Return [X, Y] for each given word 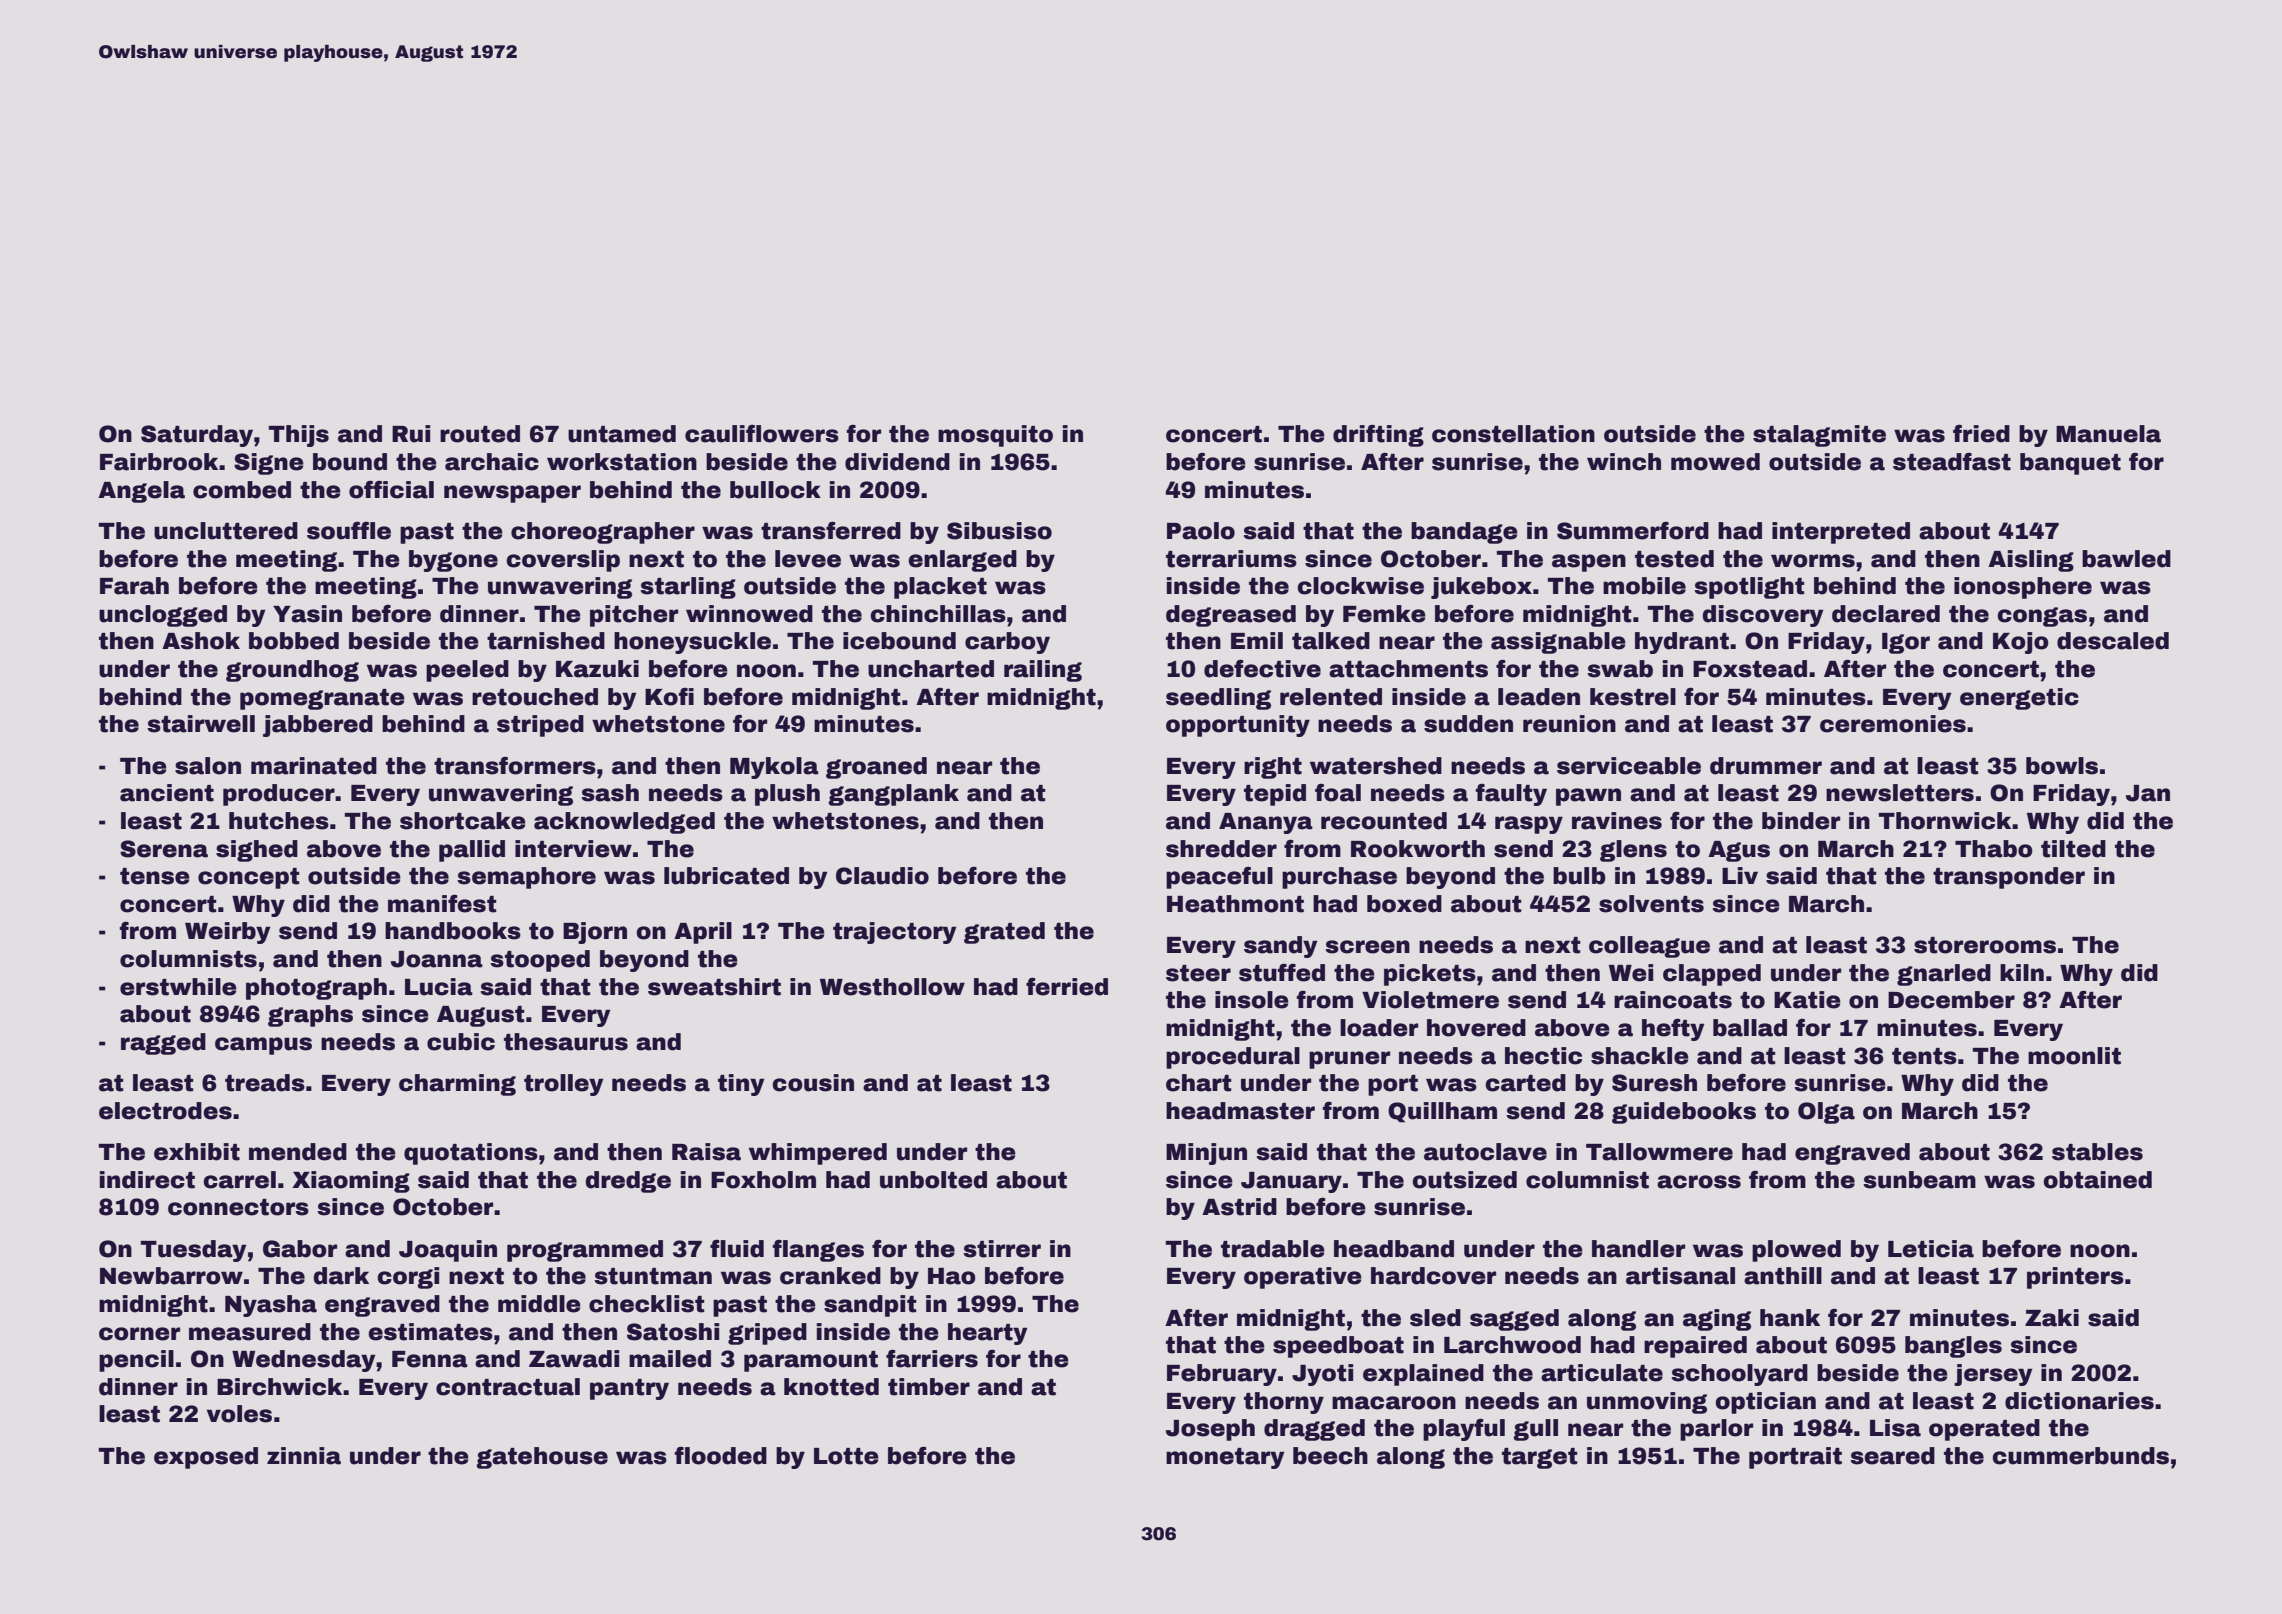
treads [265, 1083]
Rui [411, 434]
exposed [206, 1458]
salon [208, 766]
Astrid [1239, 1207]
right [1273, 768]
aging [1717, 1320]
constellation [1513, 434]
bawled [2126, 559]
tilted [2073, 849]
